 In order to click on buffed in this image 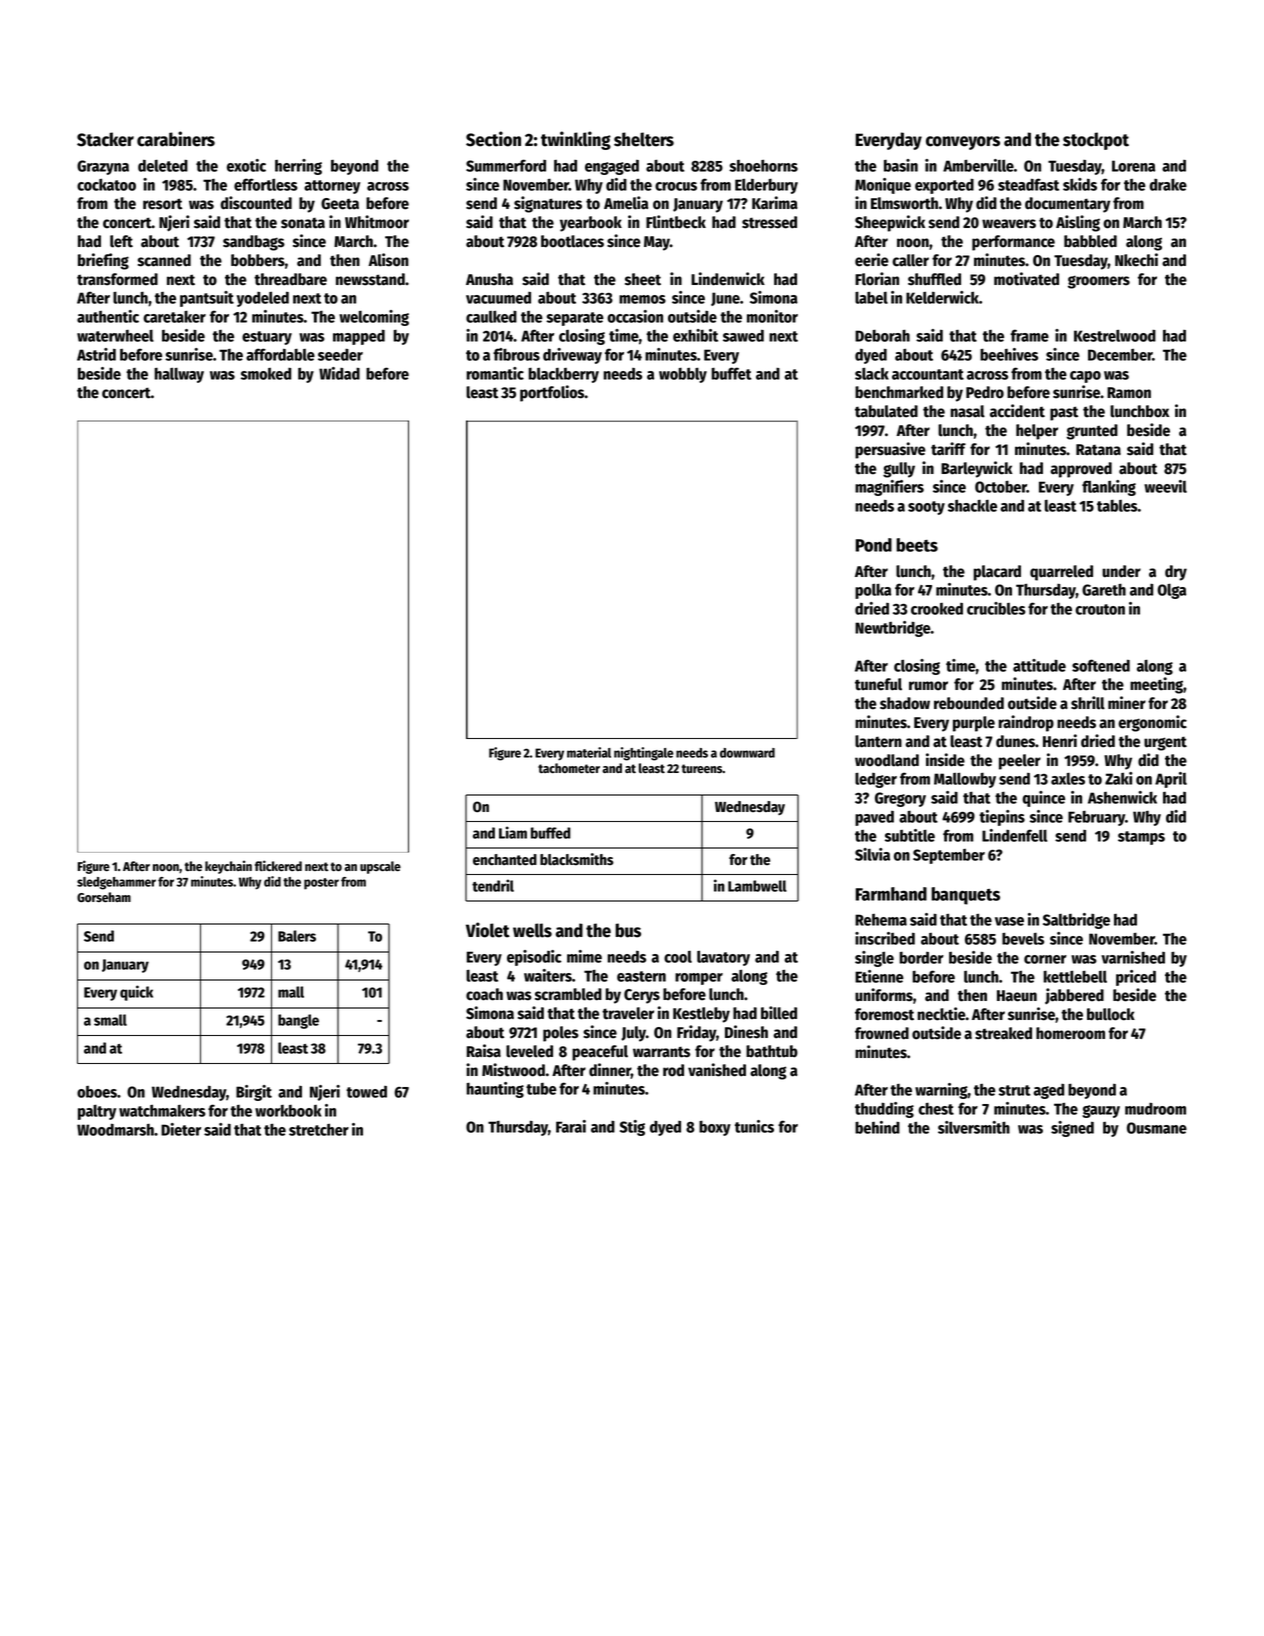, I will do `click(551, 833)`.
